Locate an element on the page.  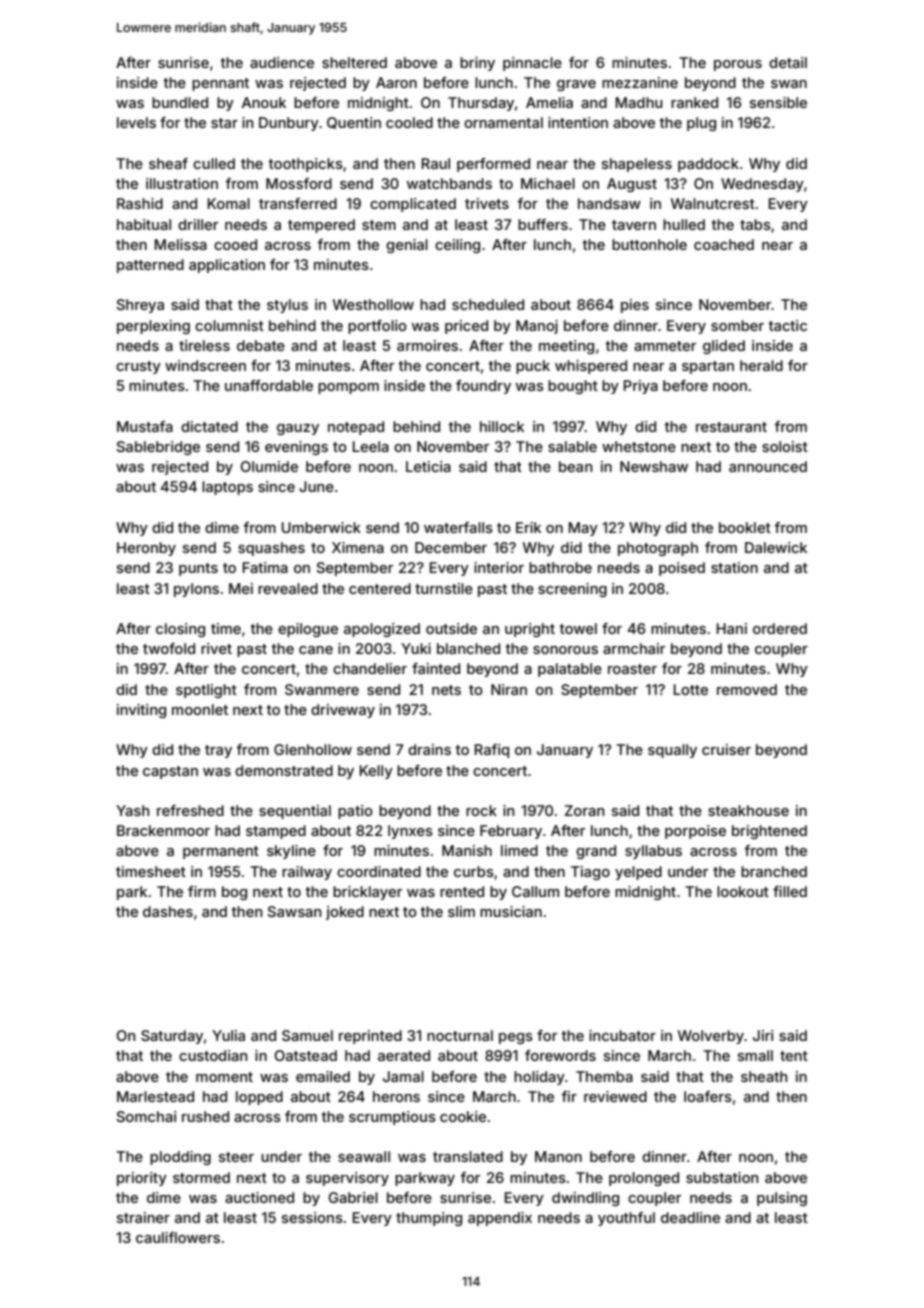
squashes is located at coordinates (271, 549).
